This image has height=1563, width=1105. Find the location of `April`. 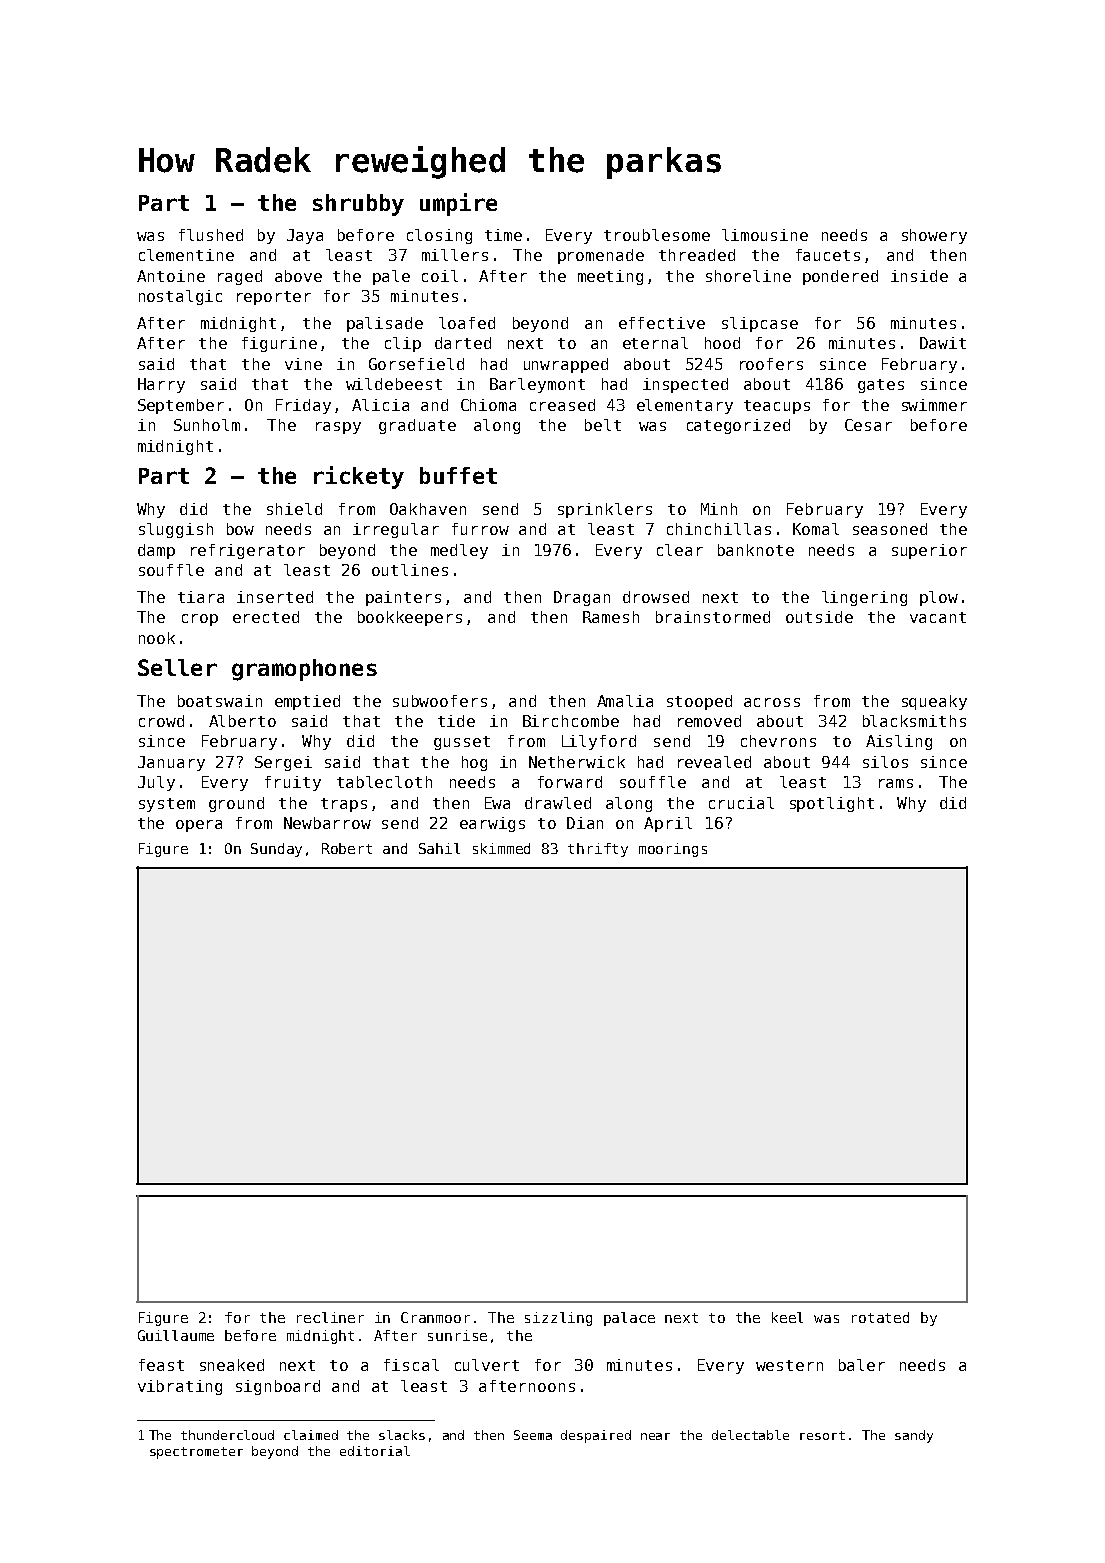

April is located at coordinates (668, 824).
